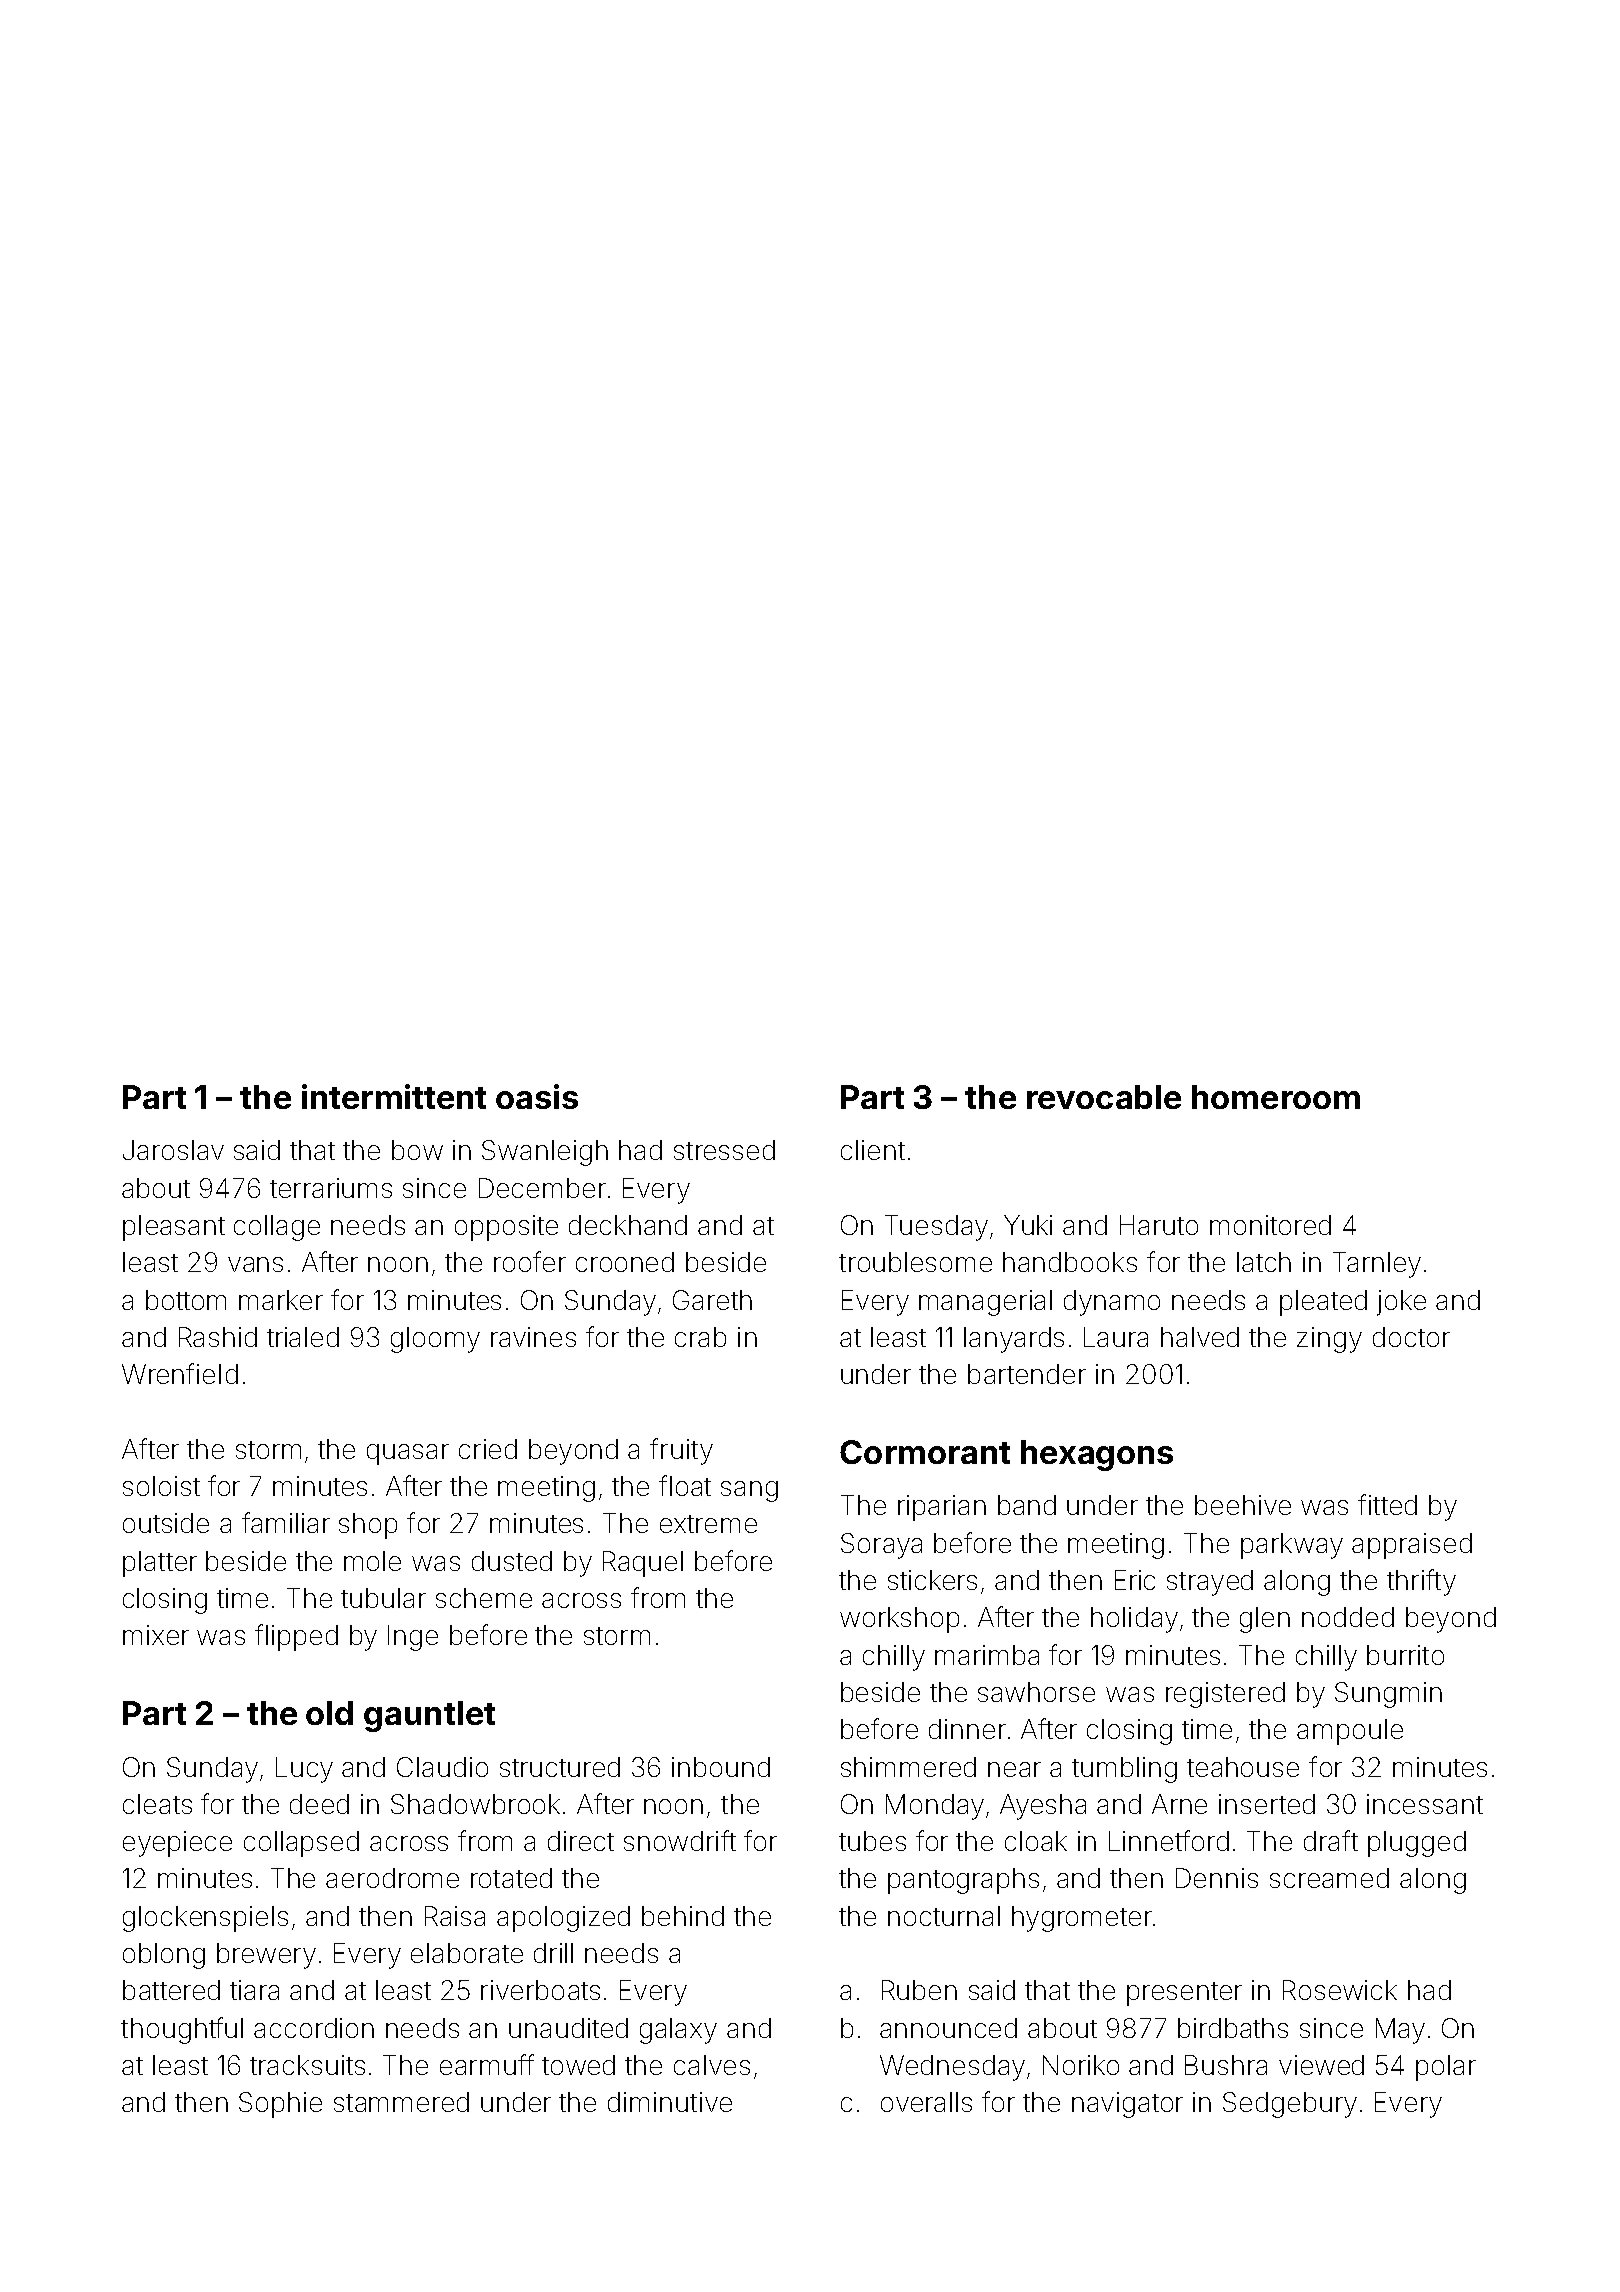 The width and height of the screenshot is (1620, 2292). Describe the element at coordinates (156, 1635) in the screenshot. I see `mixer` at that location.
